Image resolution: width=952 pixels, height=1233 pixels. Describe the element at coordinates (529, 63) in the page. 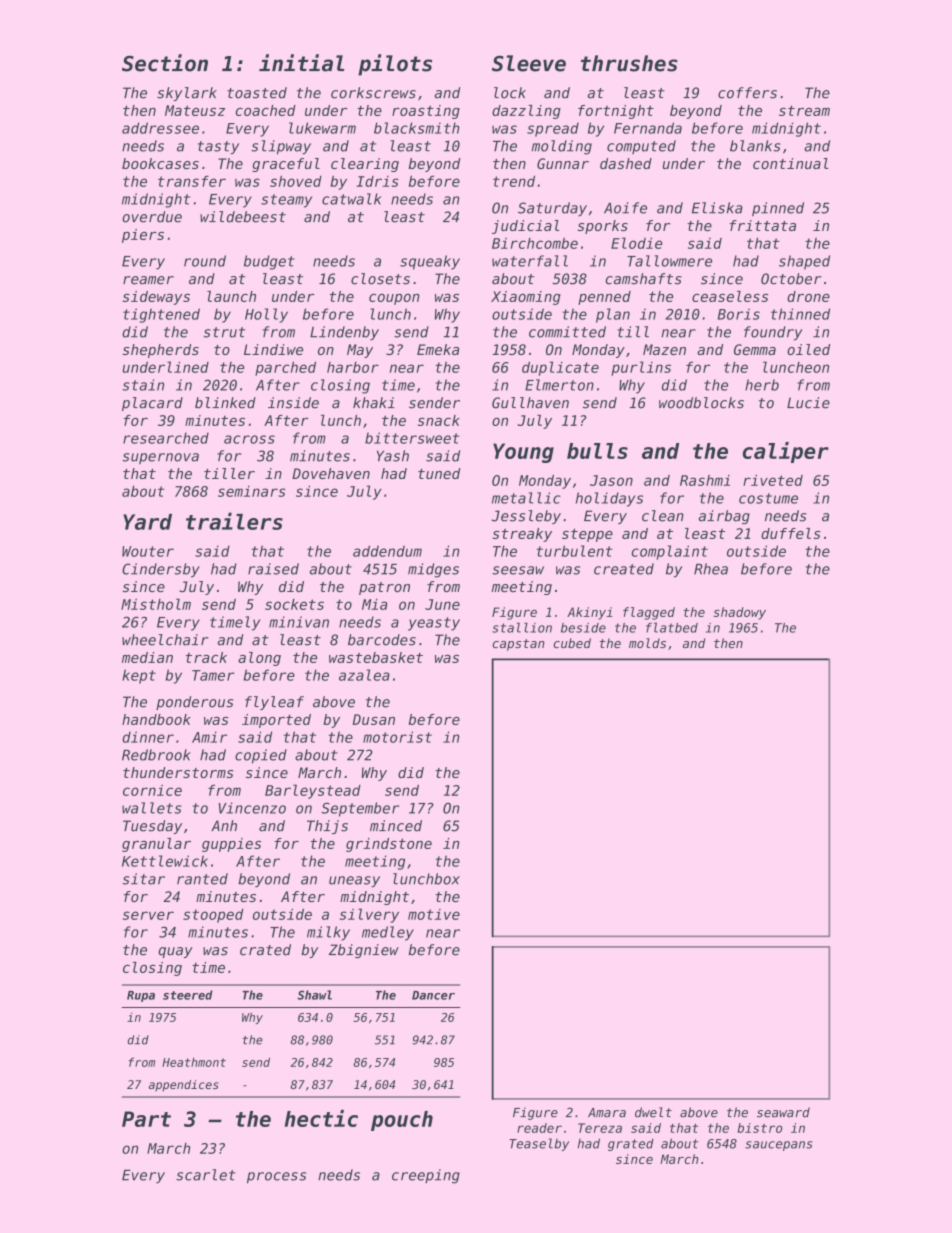

I see `Sleeve` at that location.
